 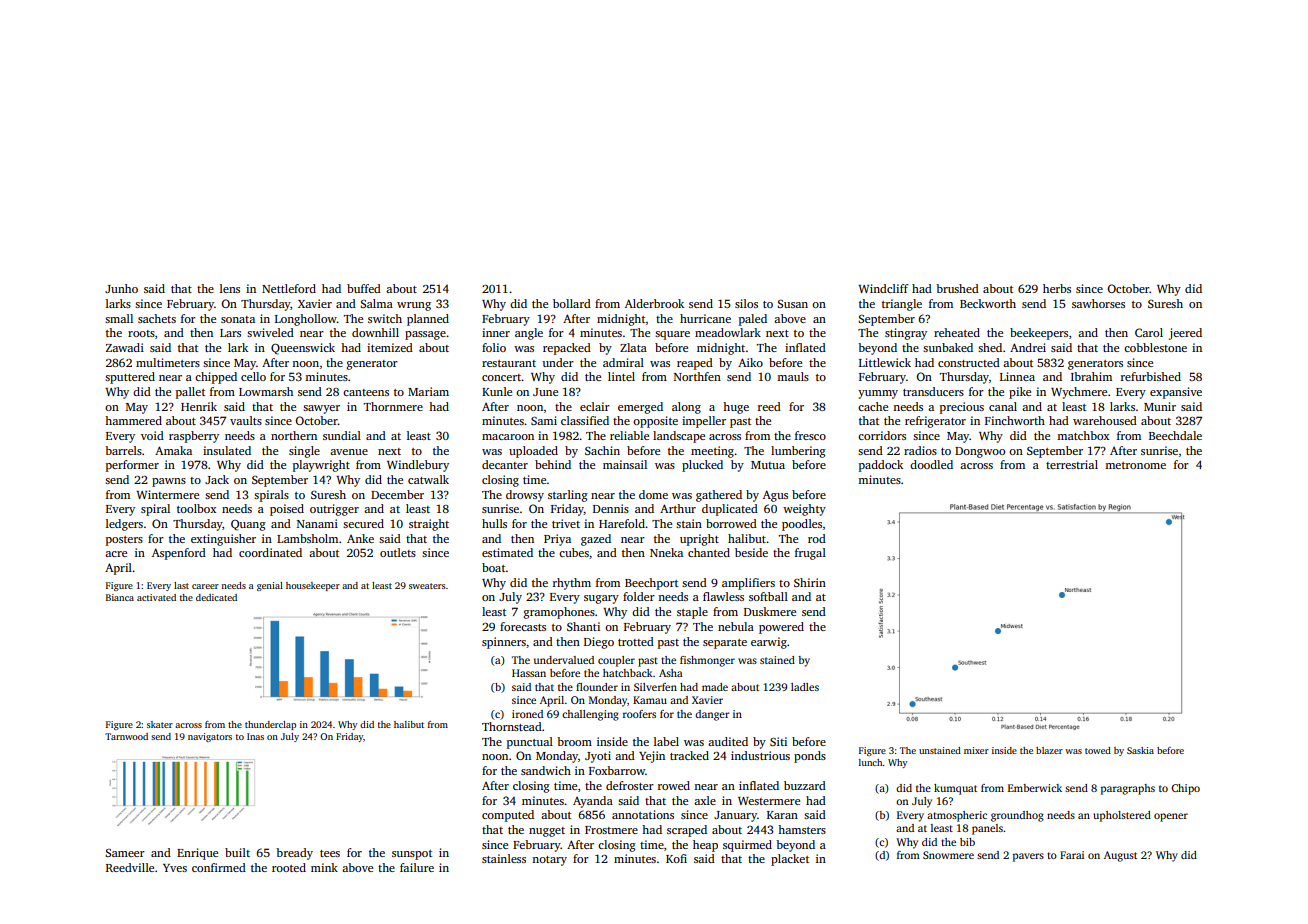 I want to click on ladles, so click(x=805, y=687).
